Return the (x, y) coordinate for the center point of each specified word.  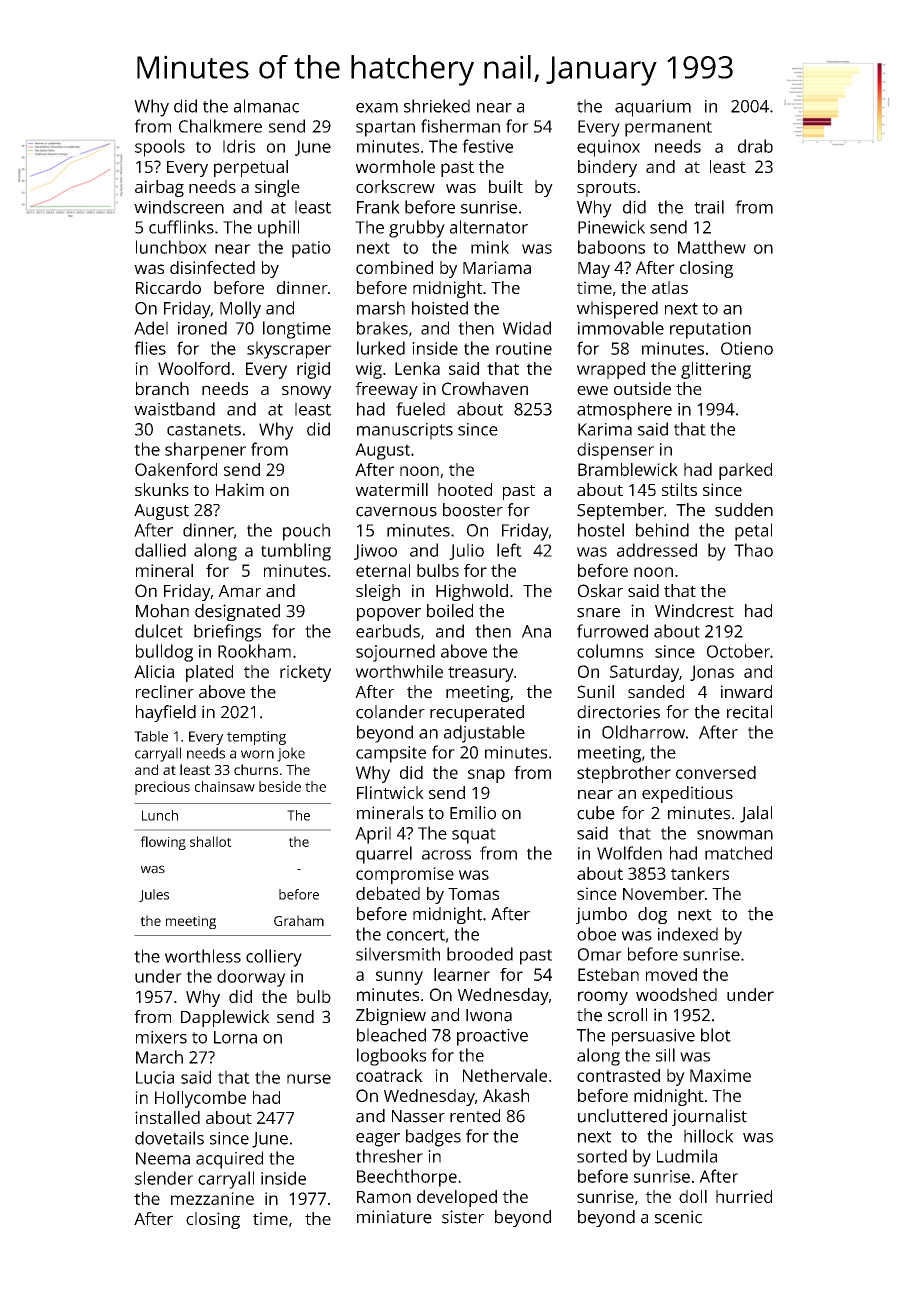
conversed (716, 772)
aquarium (653, 108)
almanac (266, 106)
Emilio (473, 813)
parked (745, 471)
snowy (306, 392)
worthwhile (399, 671)
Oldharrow (643, 732)
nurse (309, 1079)
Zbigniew (391, 1016)
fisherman (460, 126)
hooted (465, 489)
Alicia (154, 671)
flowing (163, 843)
